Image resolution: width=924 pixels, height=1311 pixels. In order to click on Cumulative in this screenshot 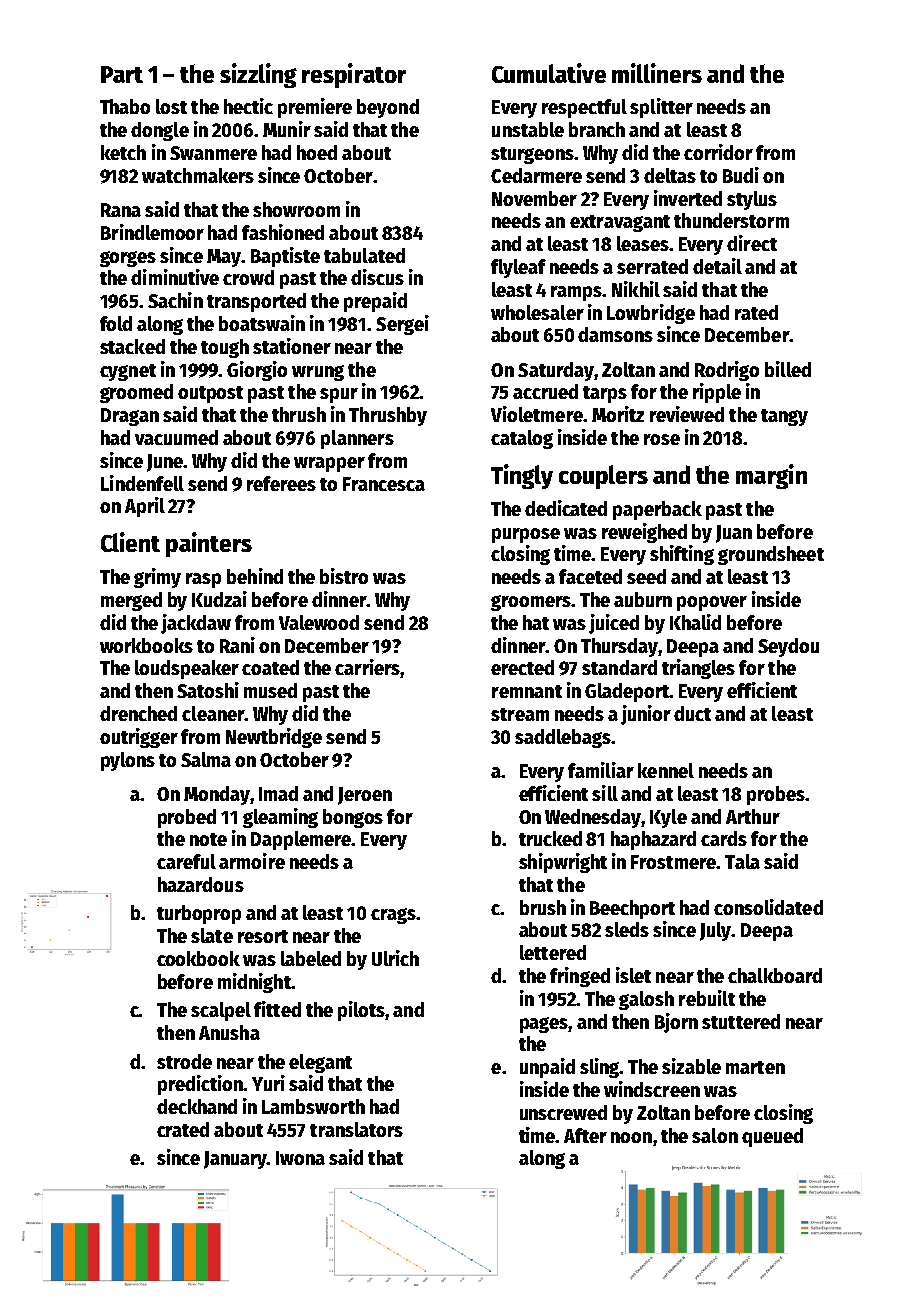, I will do `click(549, 73)`.
